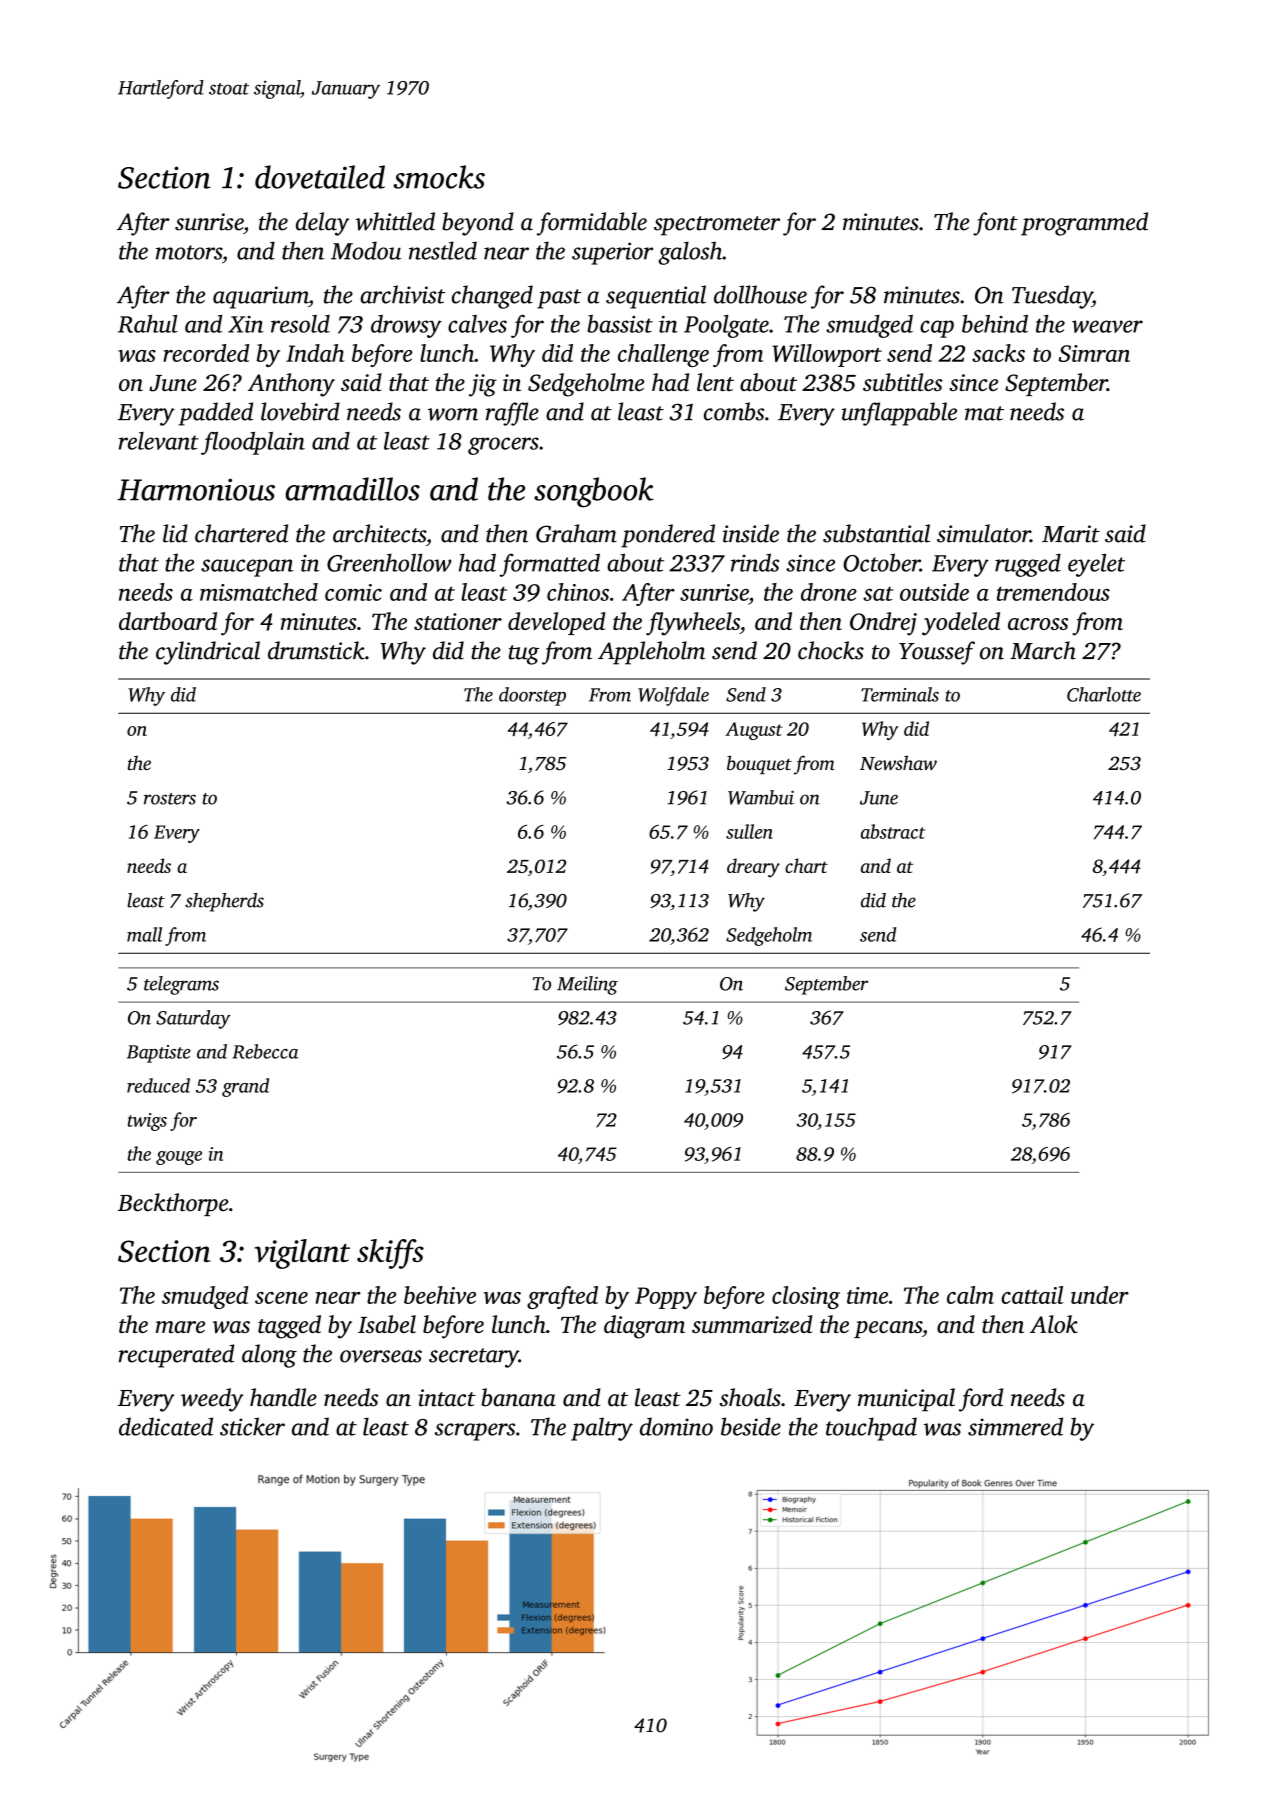  What do you see at coordinates (265, 1051) in the document?
I see `Rebecca` at bounding box center [265, 1051].
